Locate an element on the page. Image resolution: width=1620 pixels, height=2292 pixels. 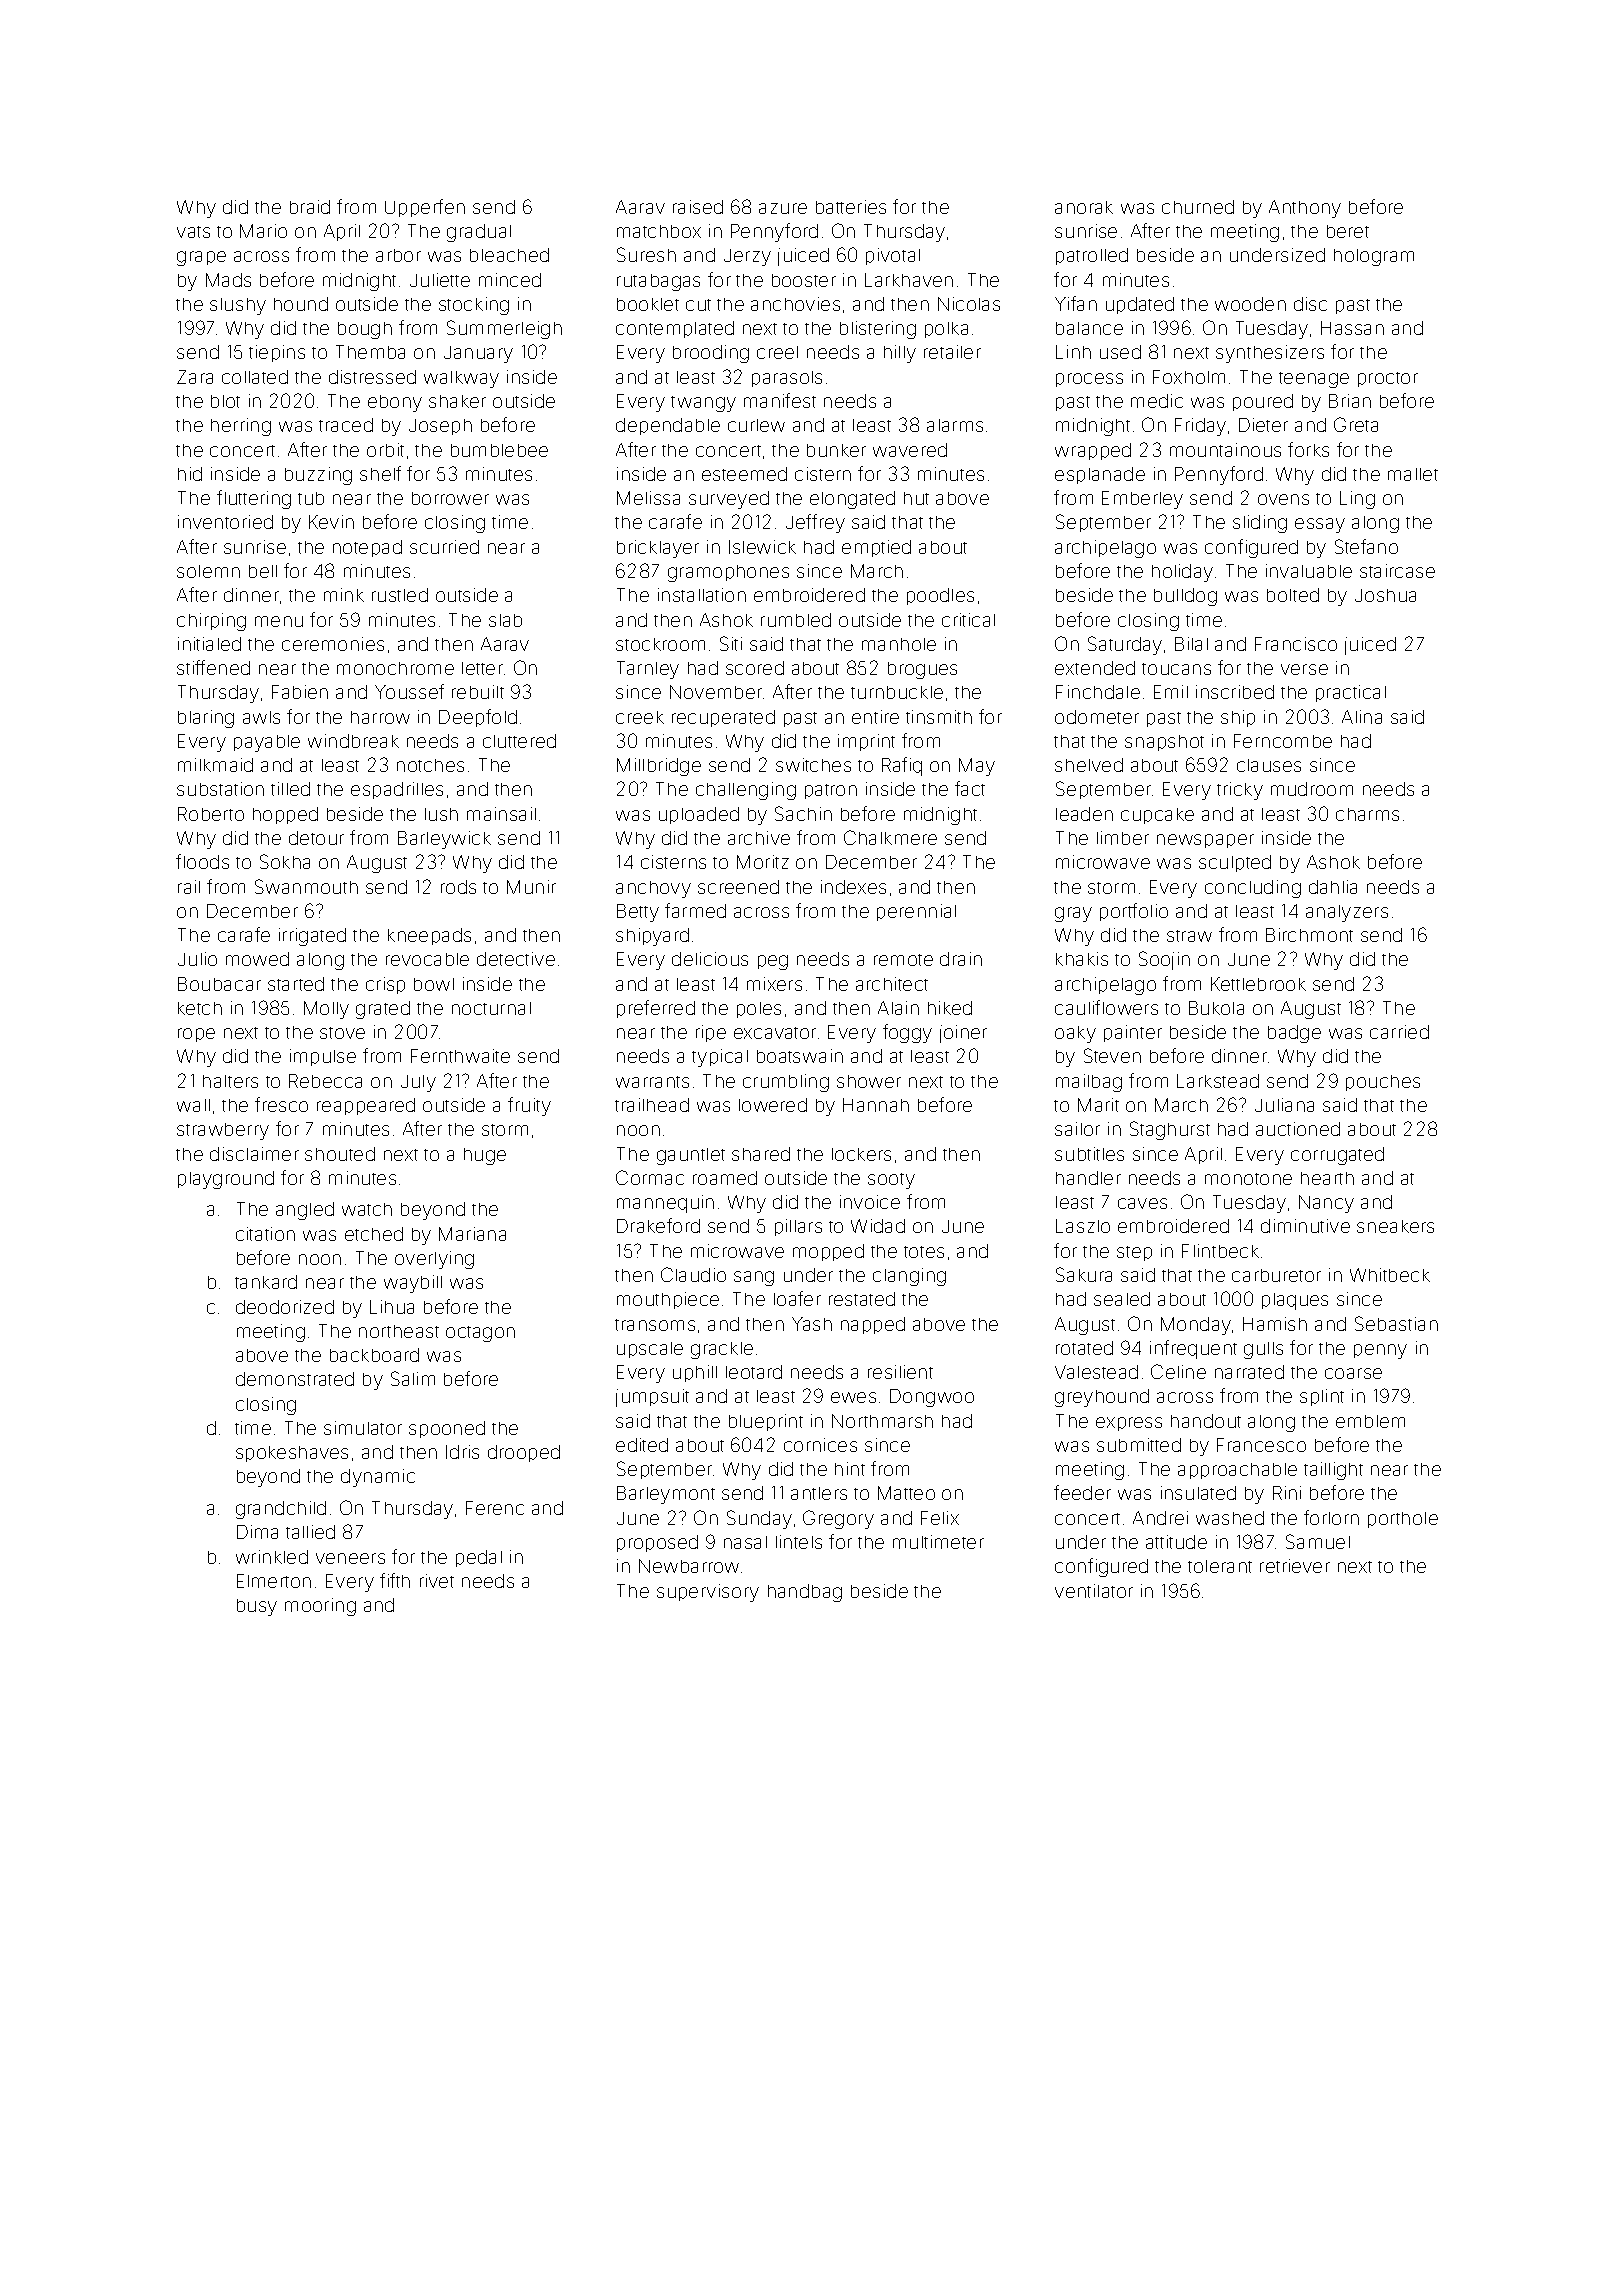
Andrei is located at coordinates (1160, 1518).
